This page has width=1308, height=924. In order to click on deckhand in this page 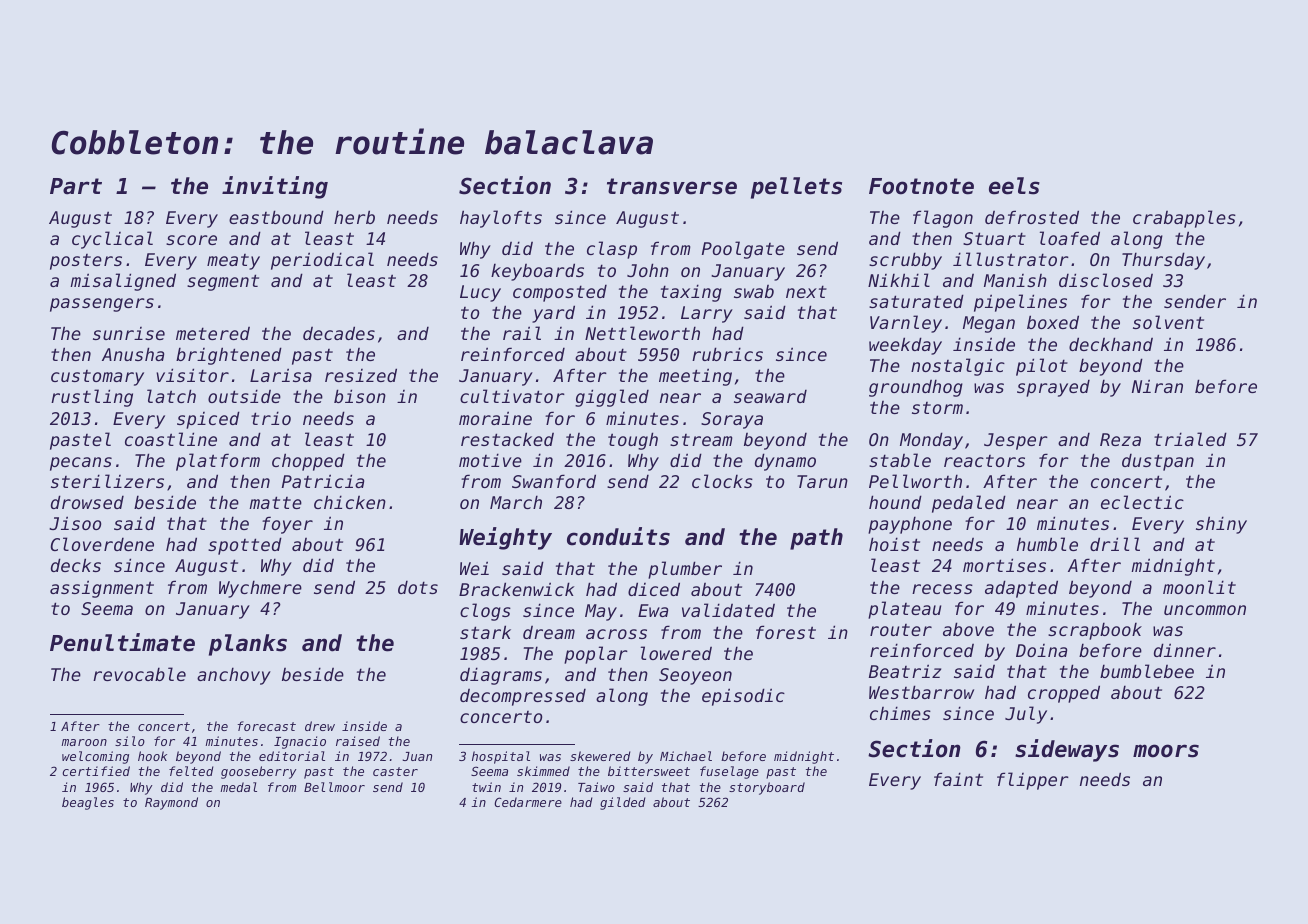, I will do `click(1111, 344)`.
